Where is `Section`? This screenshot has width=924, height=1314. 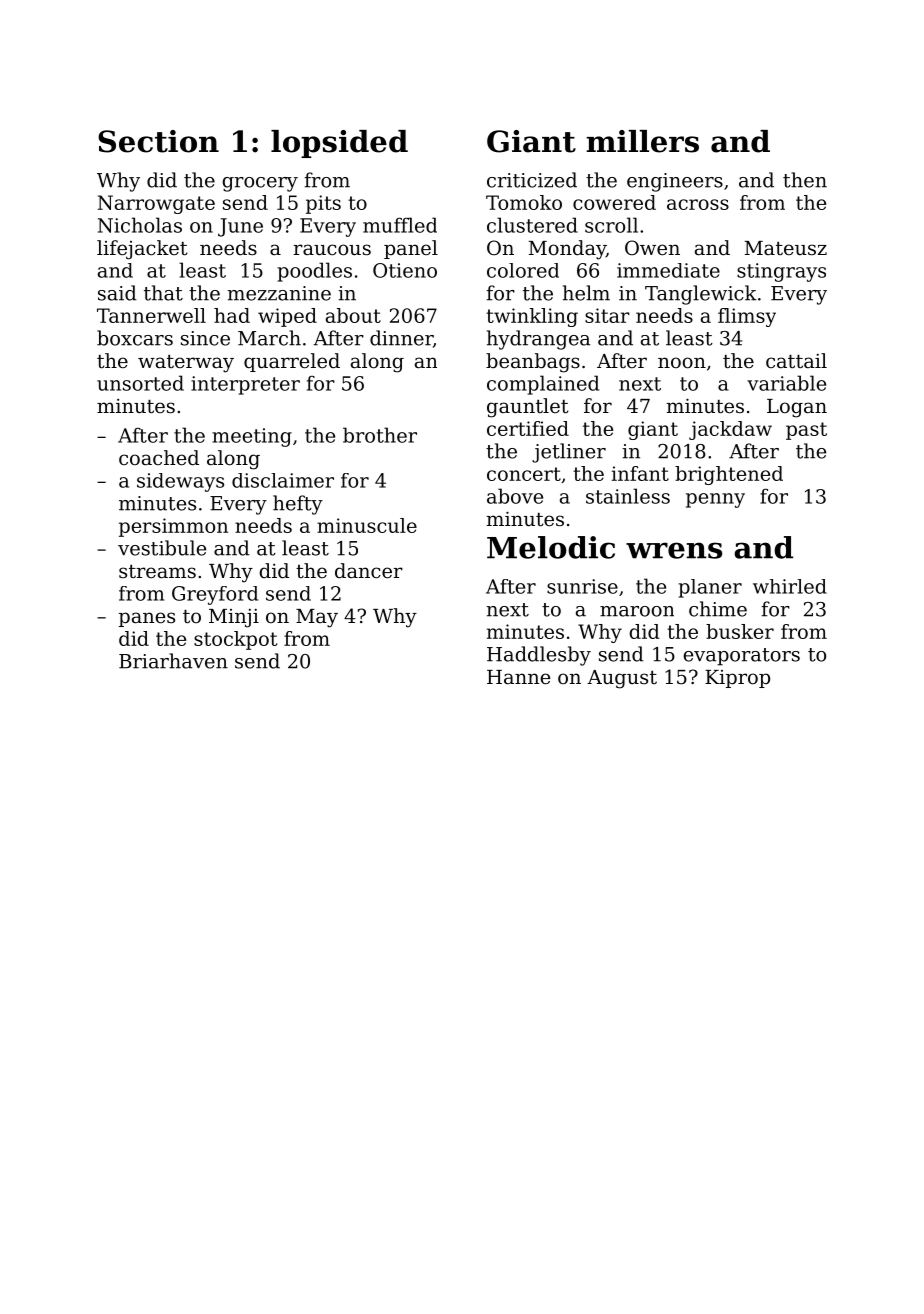
Section is located at coordinates (158, 141).
